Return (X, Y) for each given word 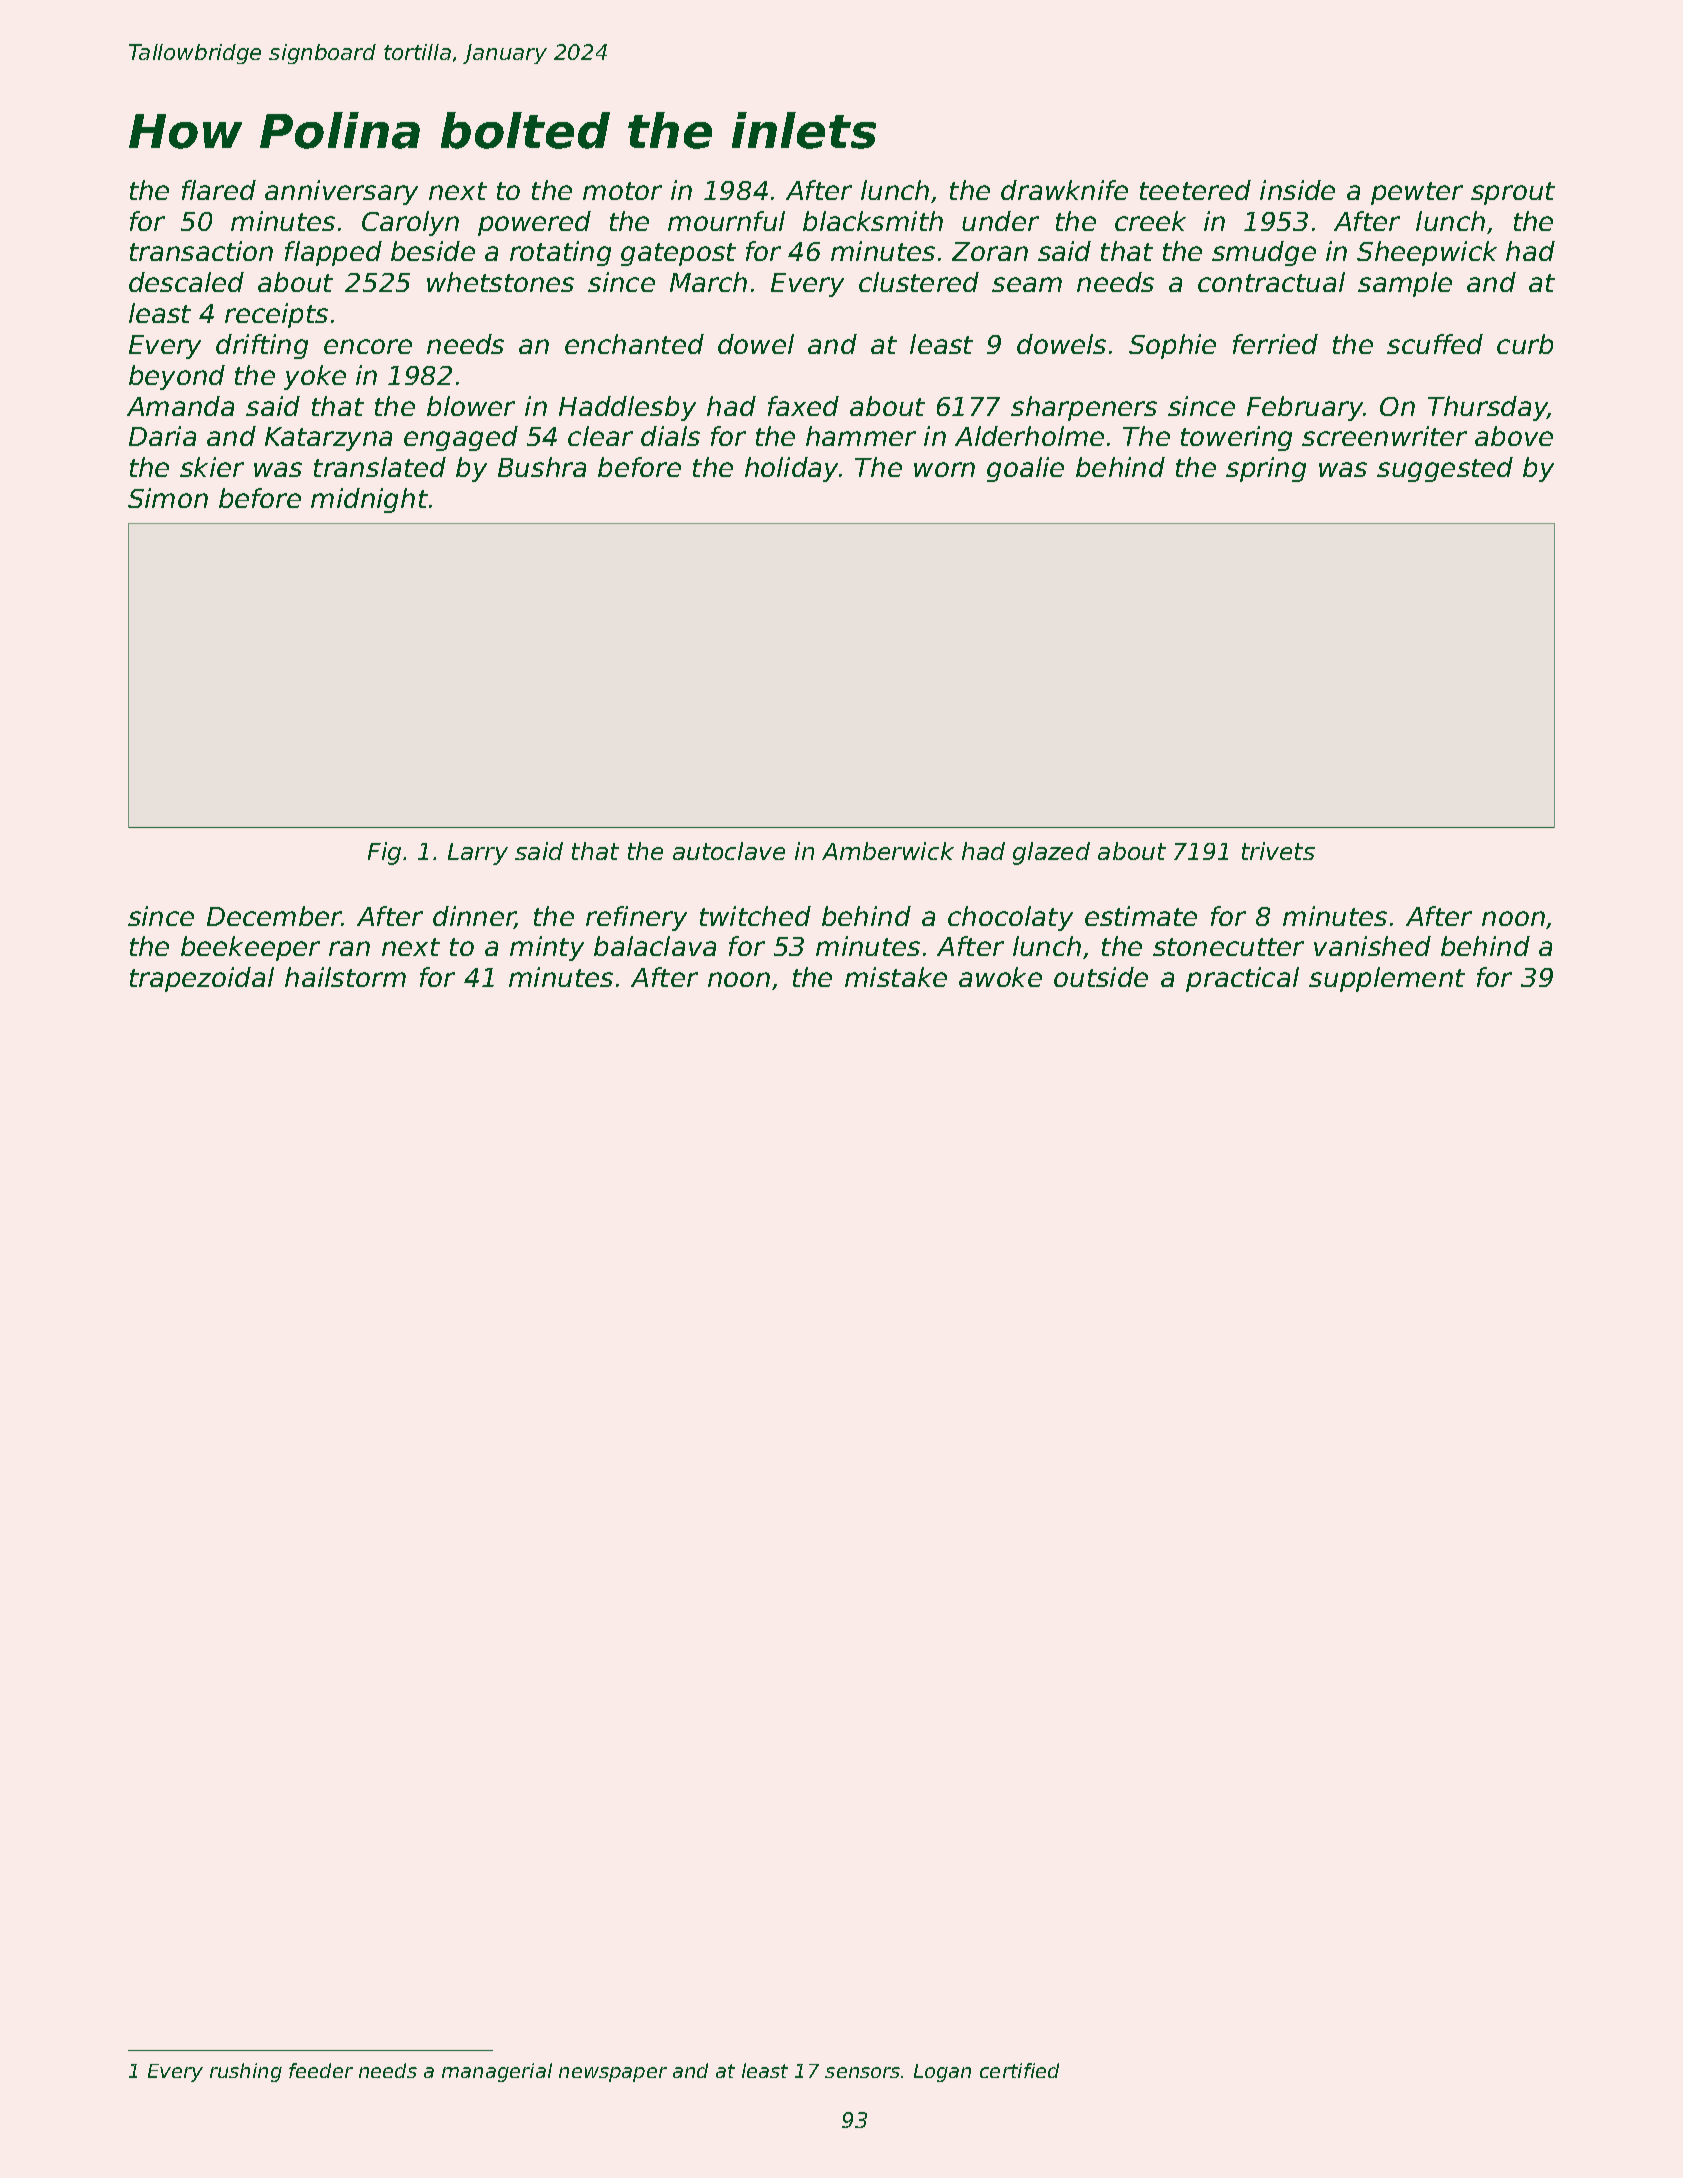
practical (1242, 979)
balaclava (655, 946)
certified (1019, 2070)
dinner (474, 917)
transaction (201, 251)
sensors (862, 2072)
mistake (896, 977)
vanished (1372, 946)
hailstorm (345, 977)
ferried (1275, 344)
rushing (246, 2072)
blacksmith (873, 221)
